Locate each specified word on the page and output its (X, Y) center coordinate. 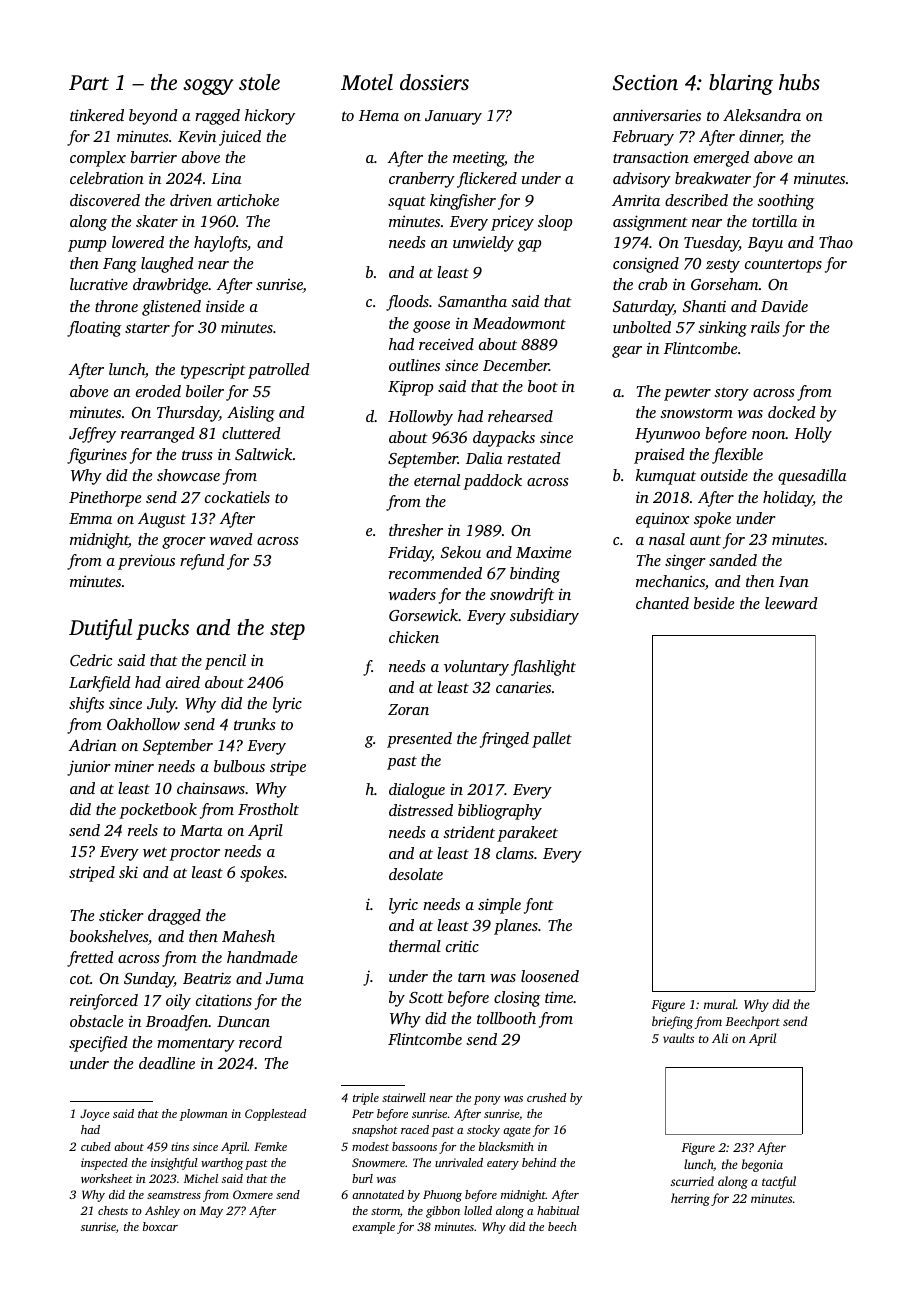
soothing (786, 202)
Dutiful (100, 629)
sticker (121, 915)
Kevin (197, 136)
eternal (437, 480)
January (453, 117)
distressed (421, 810)
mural (720, 1004)
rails (765, 327)
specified (98, 1044)
